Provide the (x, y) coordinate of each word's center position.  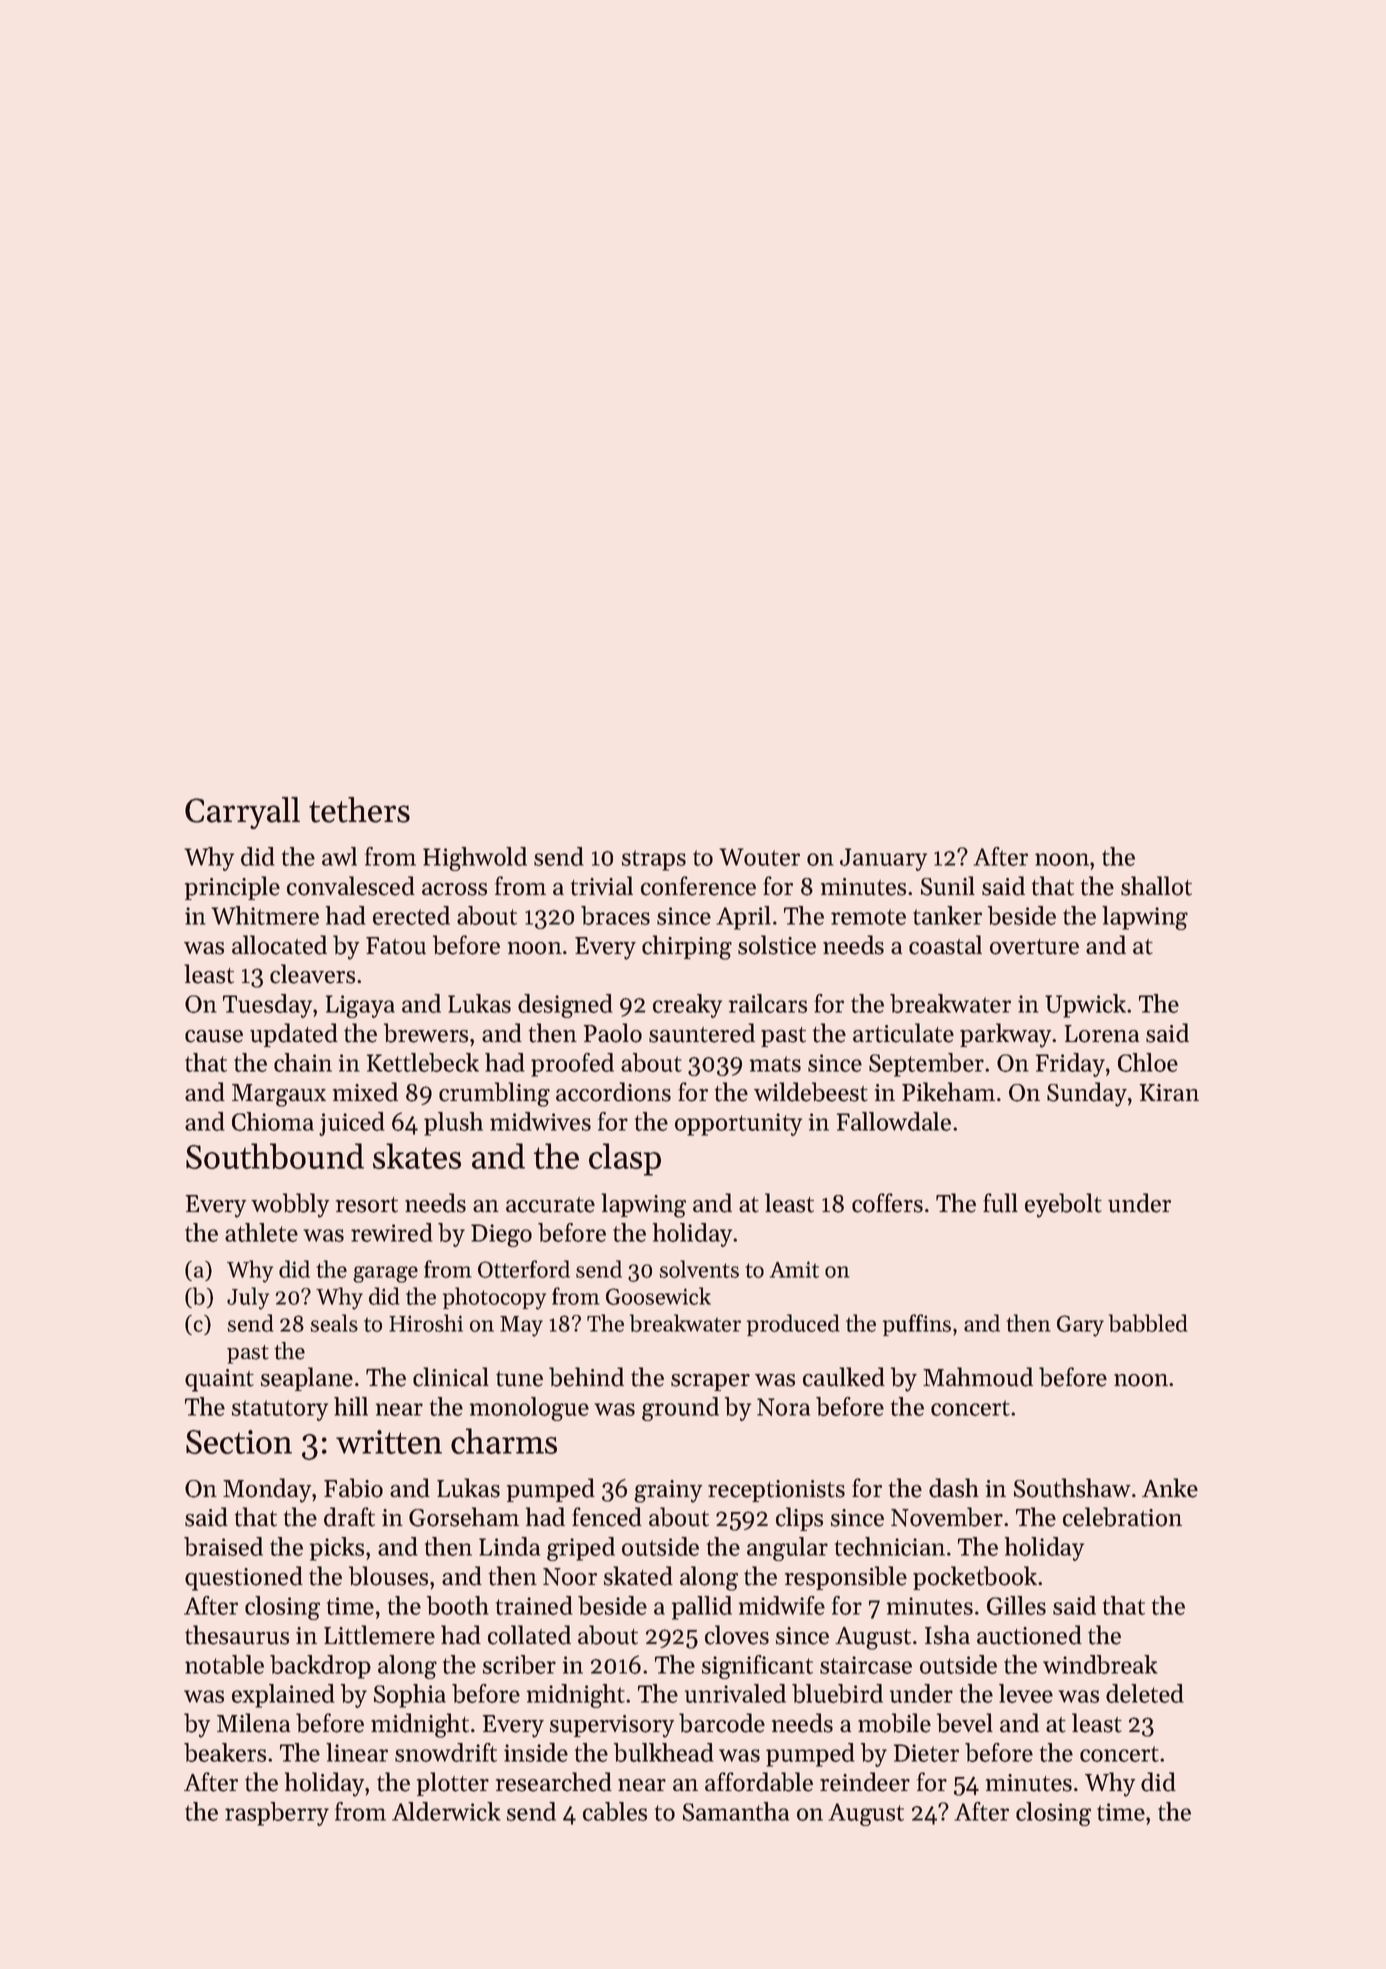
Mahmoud (978, 1377)
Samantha (736, 1811)
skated (638, 1576)
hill (351, 1406)
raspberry (277, 1814)
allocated (279, 945)
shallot (1156, 886)
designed (565, 1006)
